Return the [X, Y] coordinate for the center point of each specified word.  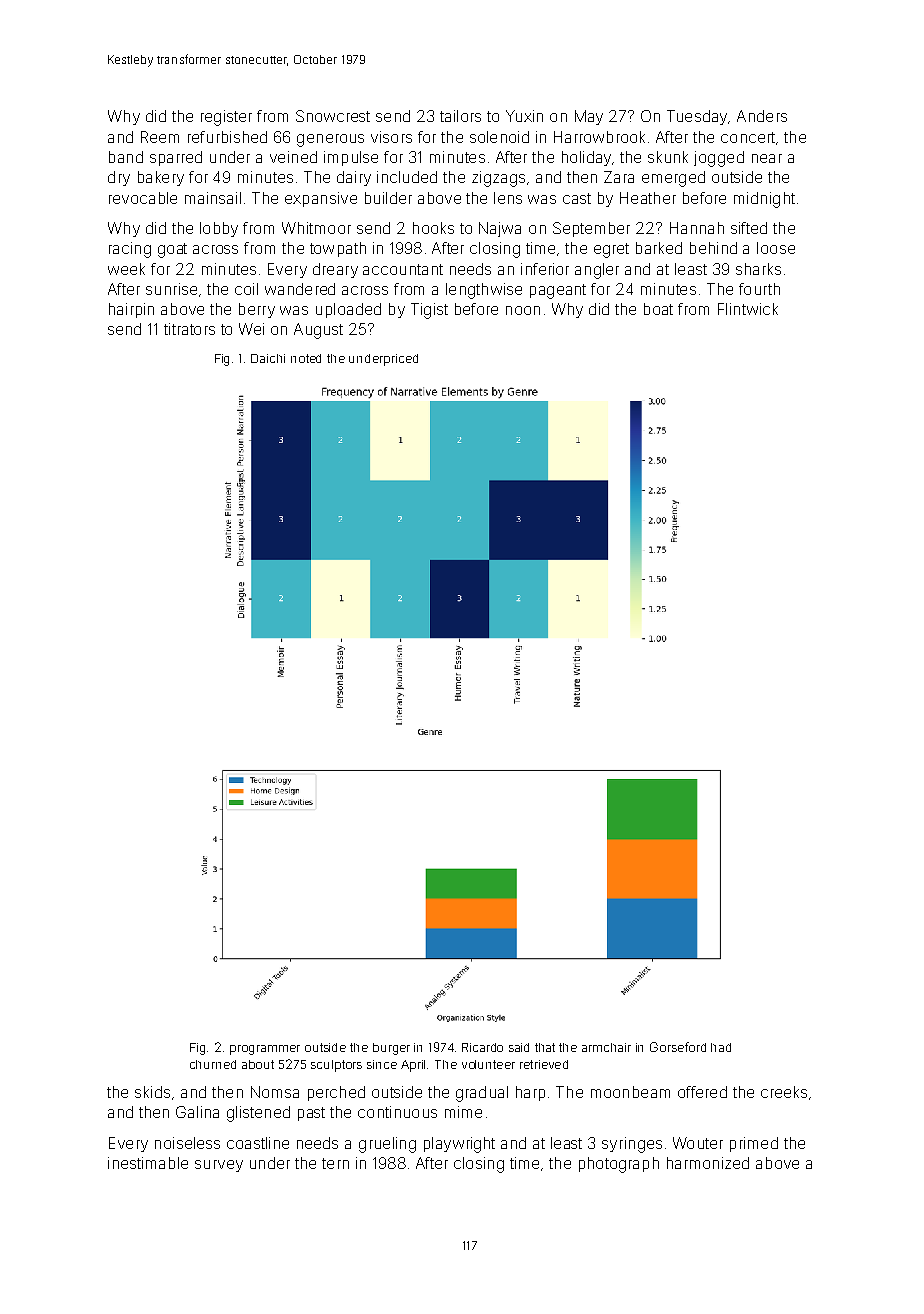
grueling [387, 1145]
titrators [189, 329]
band [126, 157]
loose [776, 248]
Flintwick [748, 309]
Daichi [268, 358]
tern [335, 1163]
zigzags [498, 179]
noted [306, 358]
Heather [648, 198]
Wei [251, 329]
